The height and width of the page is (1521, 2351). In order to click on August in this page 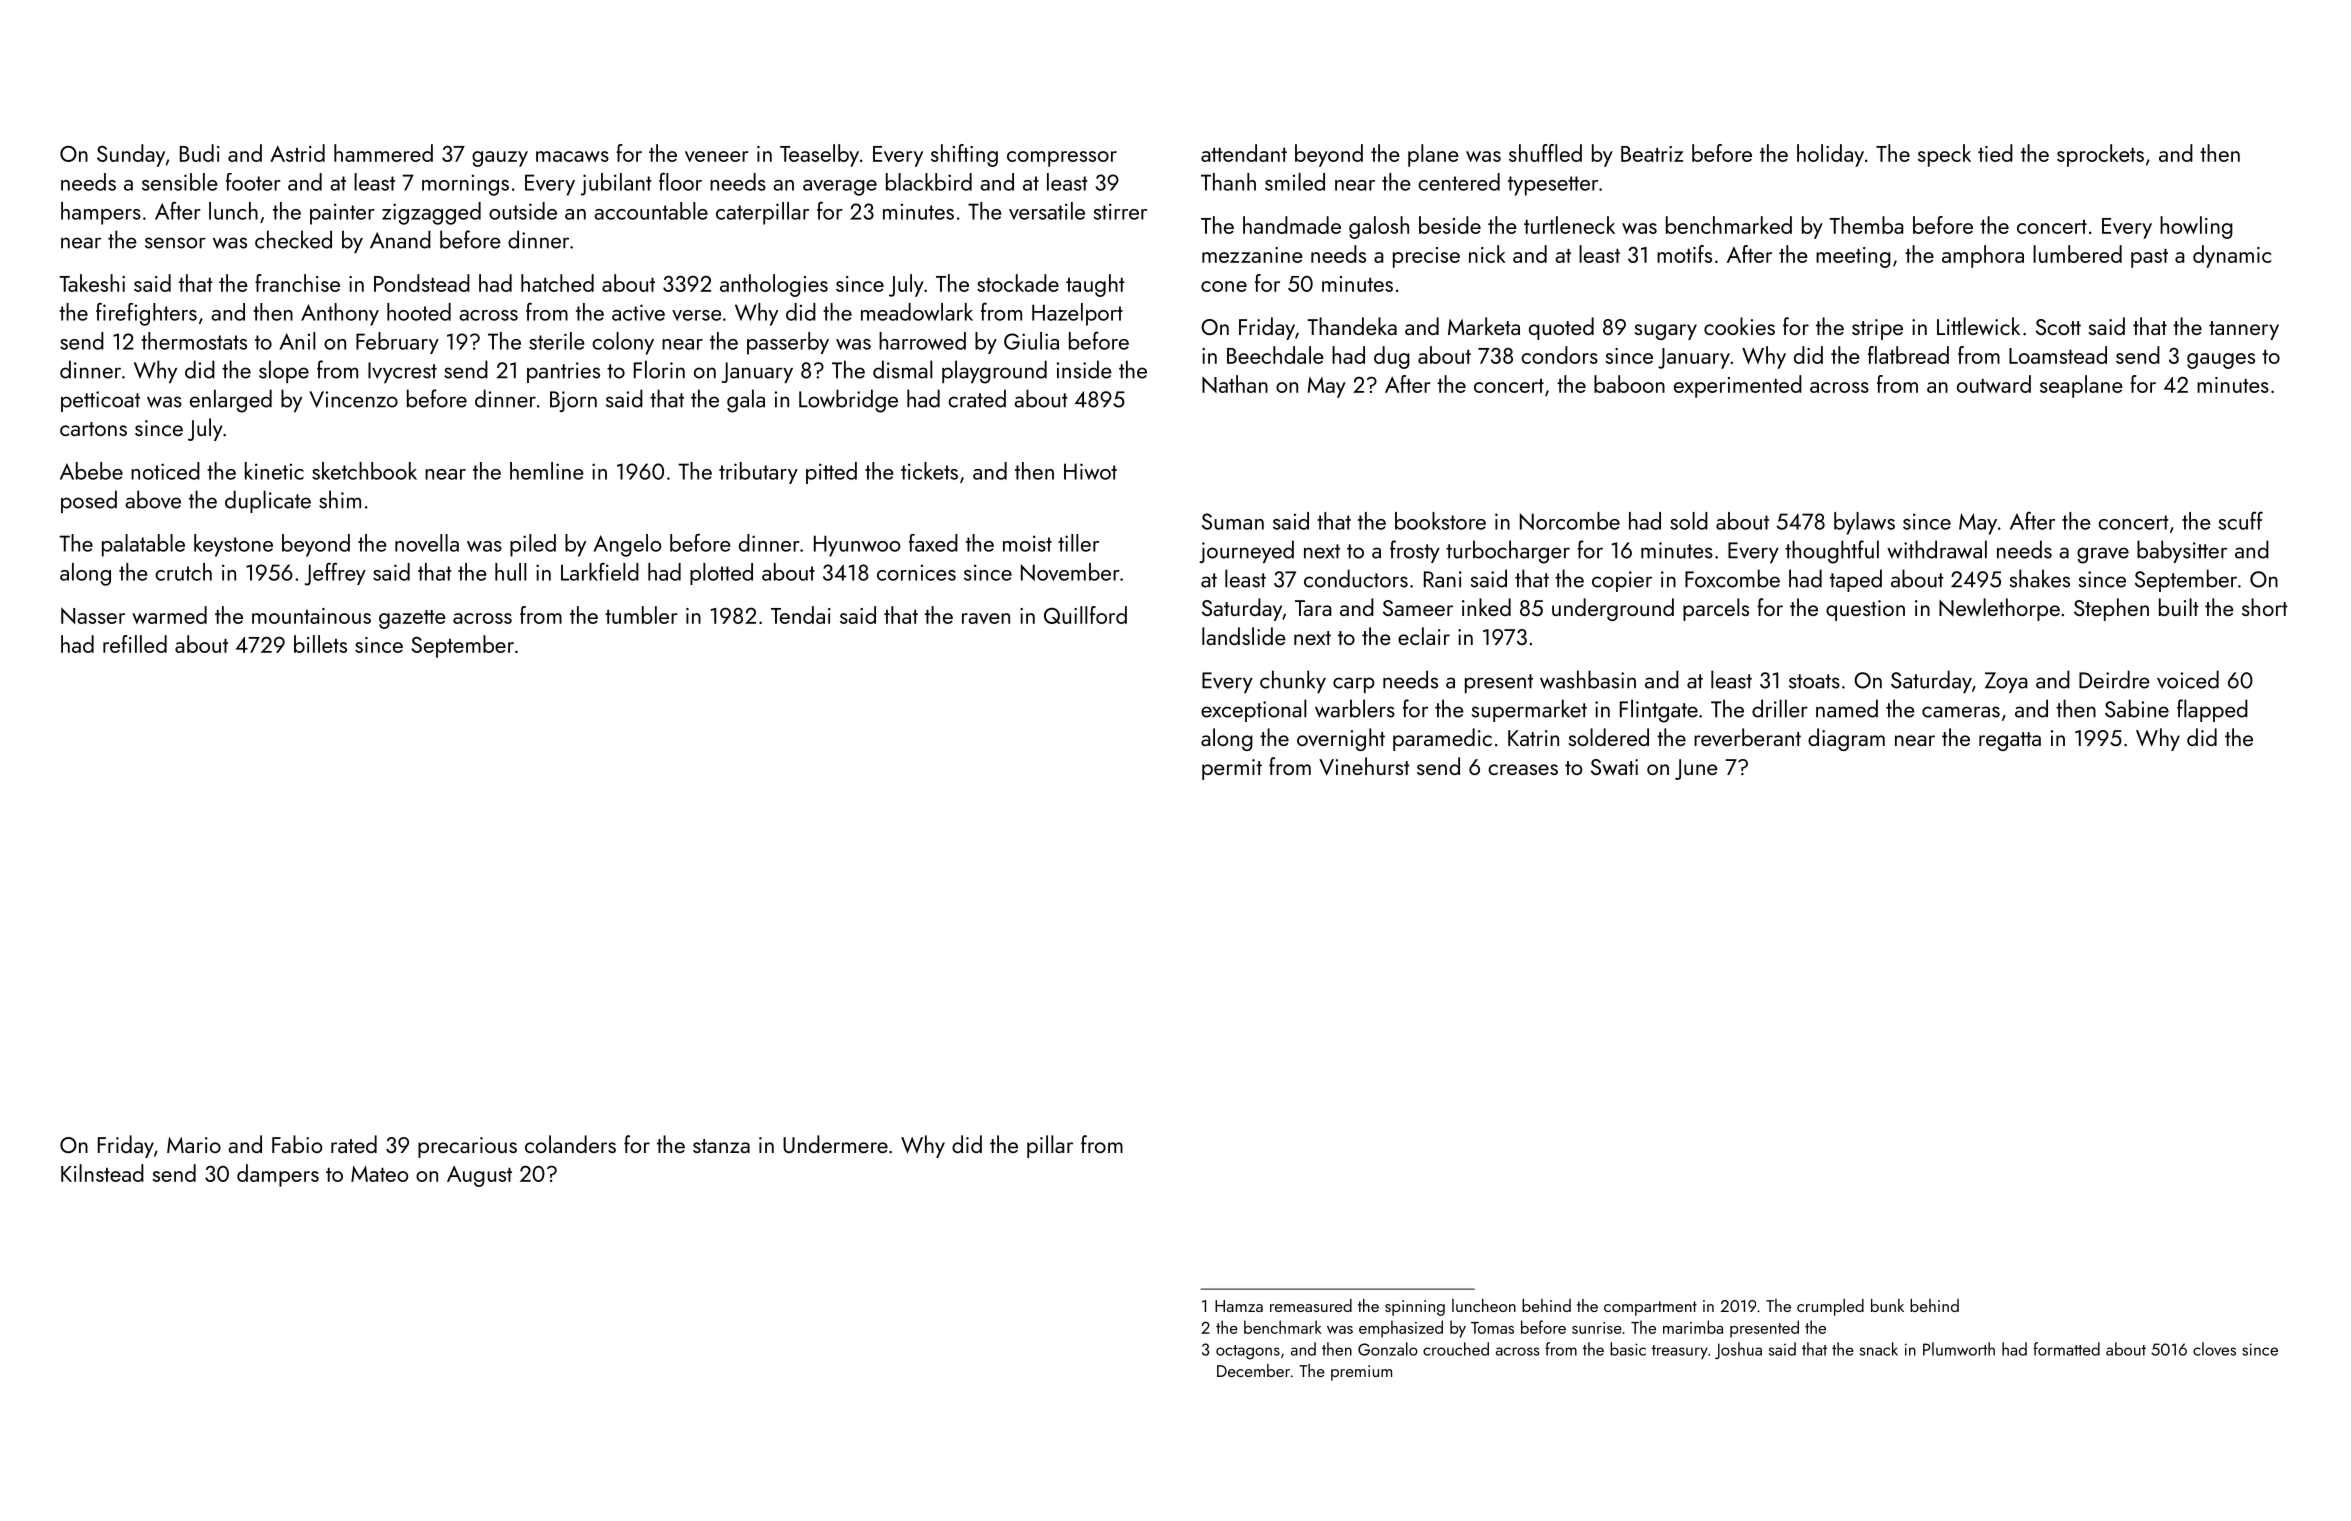, I will do `click(479, 1176)`.
